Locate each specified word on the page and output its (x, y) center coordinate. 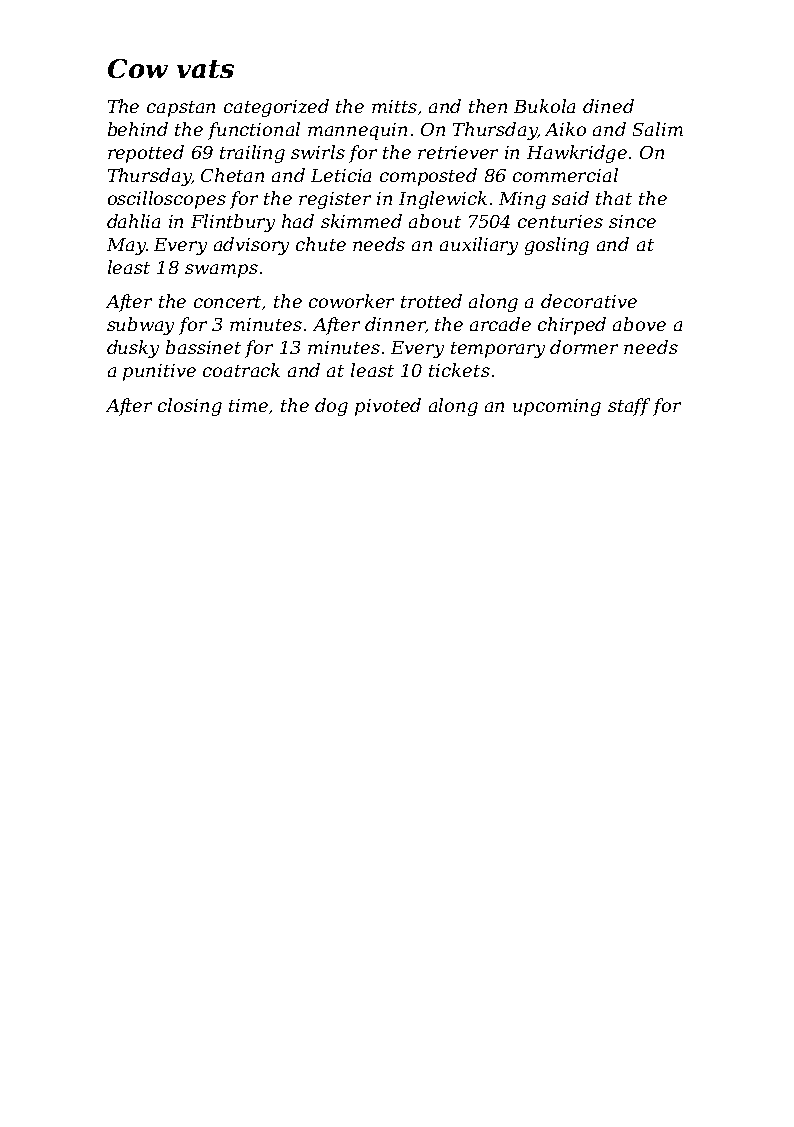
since (632, 221)
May (126, 246)
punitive (159, 372)
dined (608, 106)
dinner (395, 324)
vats (205, 69)
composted (428, 177)
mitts (394, 106)
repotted (146, 154)
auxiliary (479, 246)
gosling (557, 246)
